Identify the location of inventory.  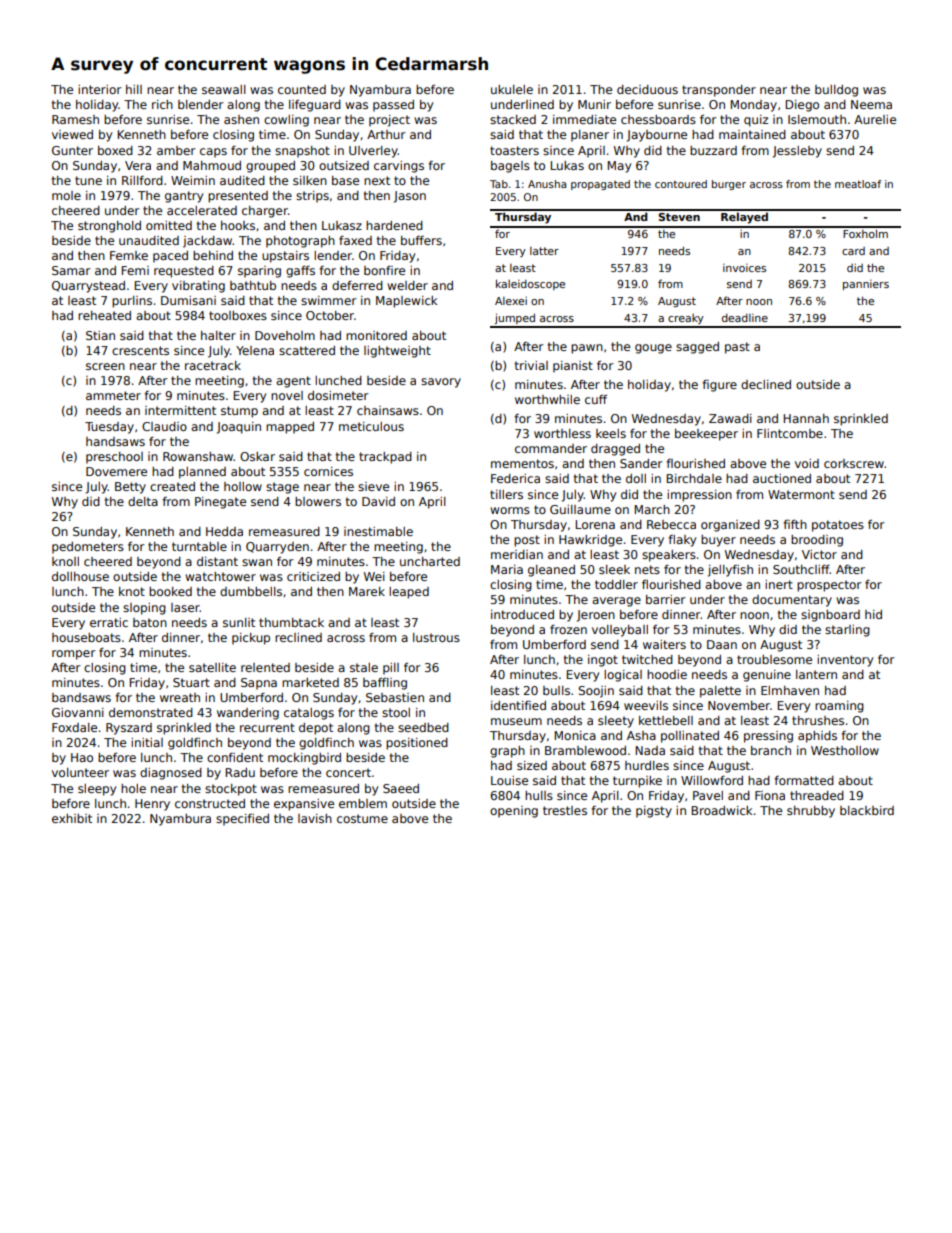
(845, 661).
